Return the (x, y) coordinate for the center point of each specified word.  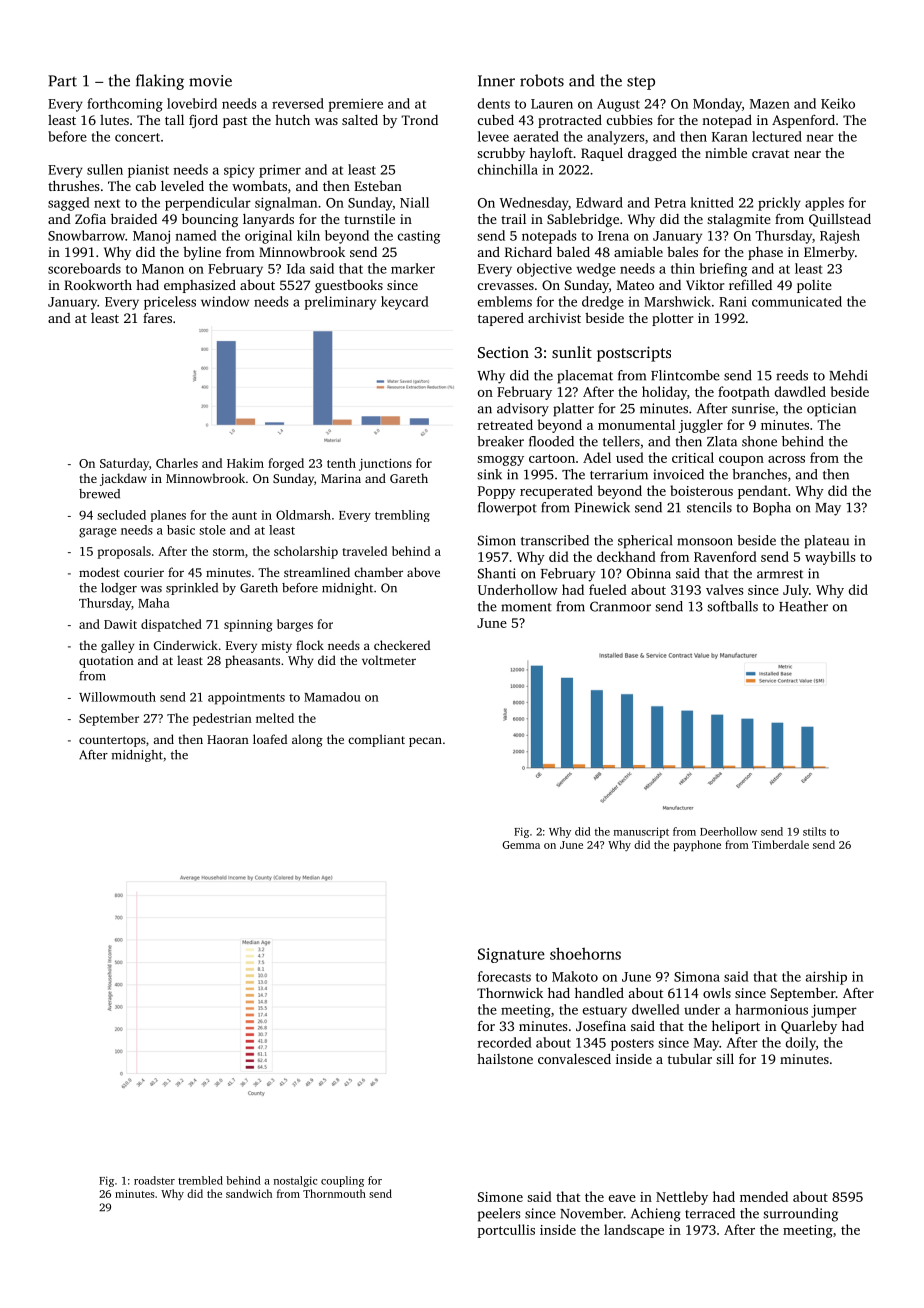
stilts (814, 831)
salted (360, 120)
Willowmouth (117, 697)
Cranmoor (620, 606)
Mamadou (332, 697)
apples (824, 204)
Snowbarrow (86, 235)
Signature (511, 955)
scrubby (501, 154)
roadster (154, 1180)
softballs (732, 606)
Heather (803, 606)
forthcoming (125, 105)
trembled (200, 1180)
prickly (779, 204)
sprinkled (192, 589)
